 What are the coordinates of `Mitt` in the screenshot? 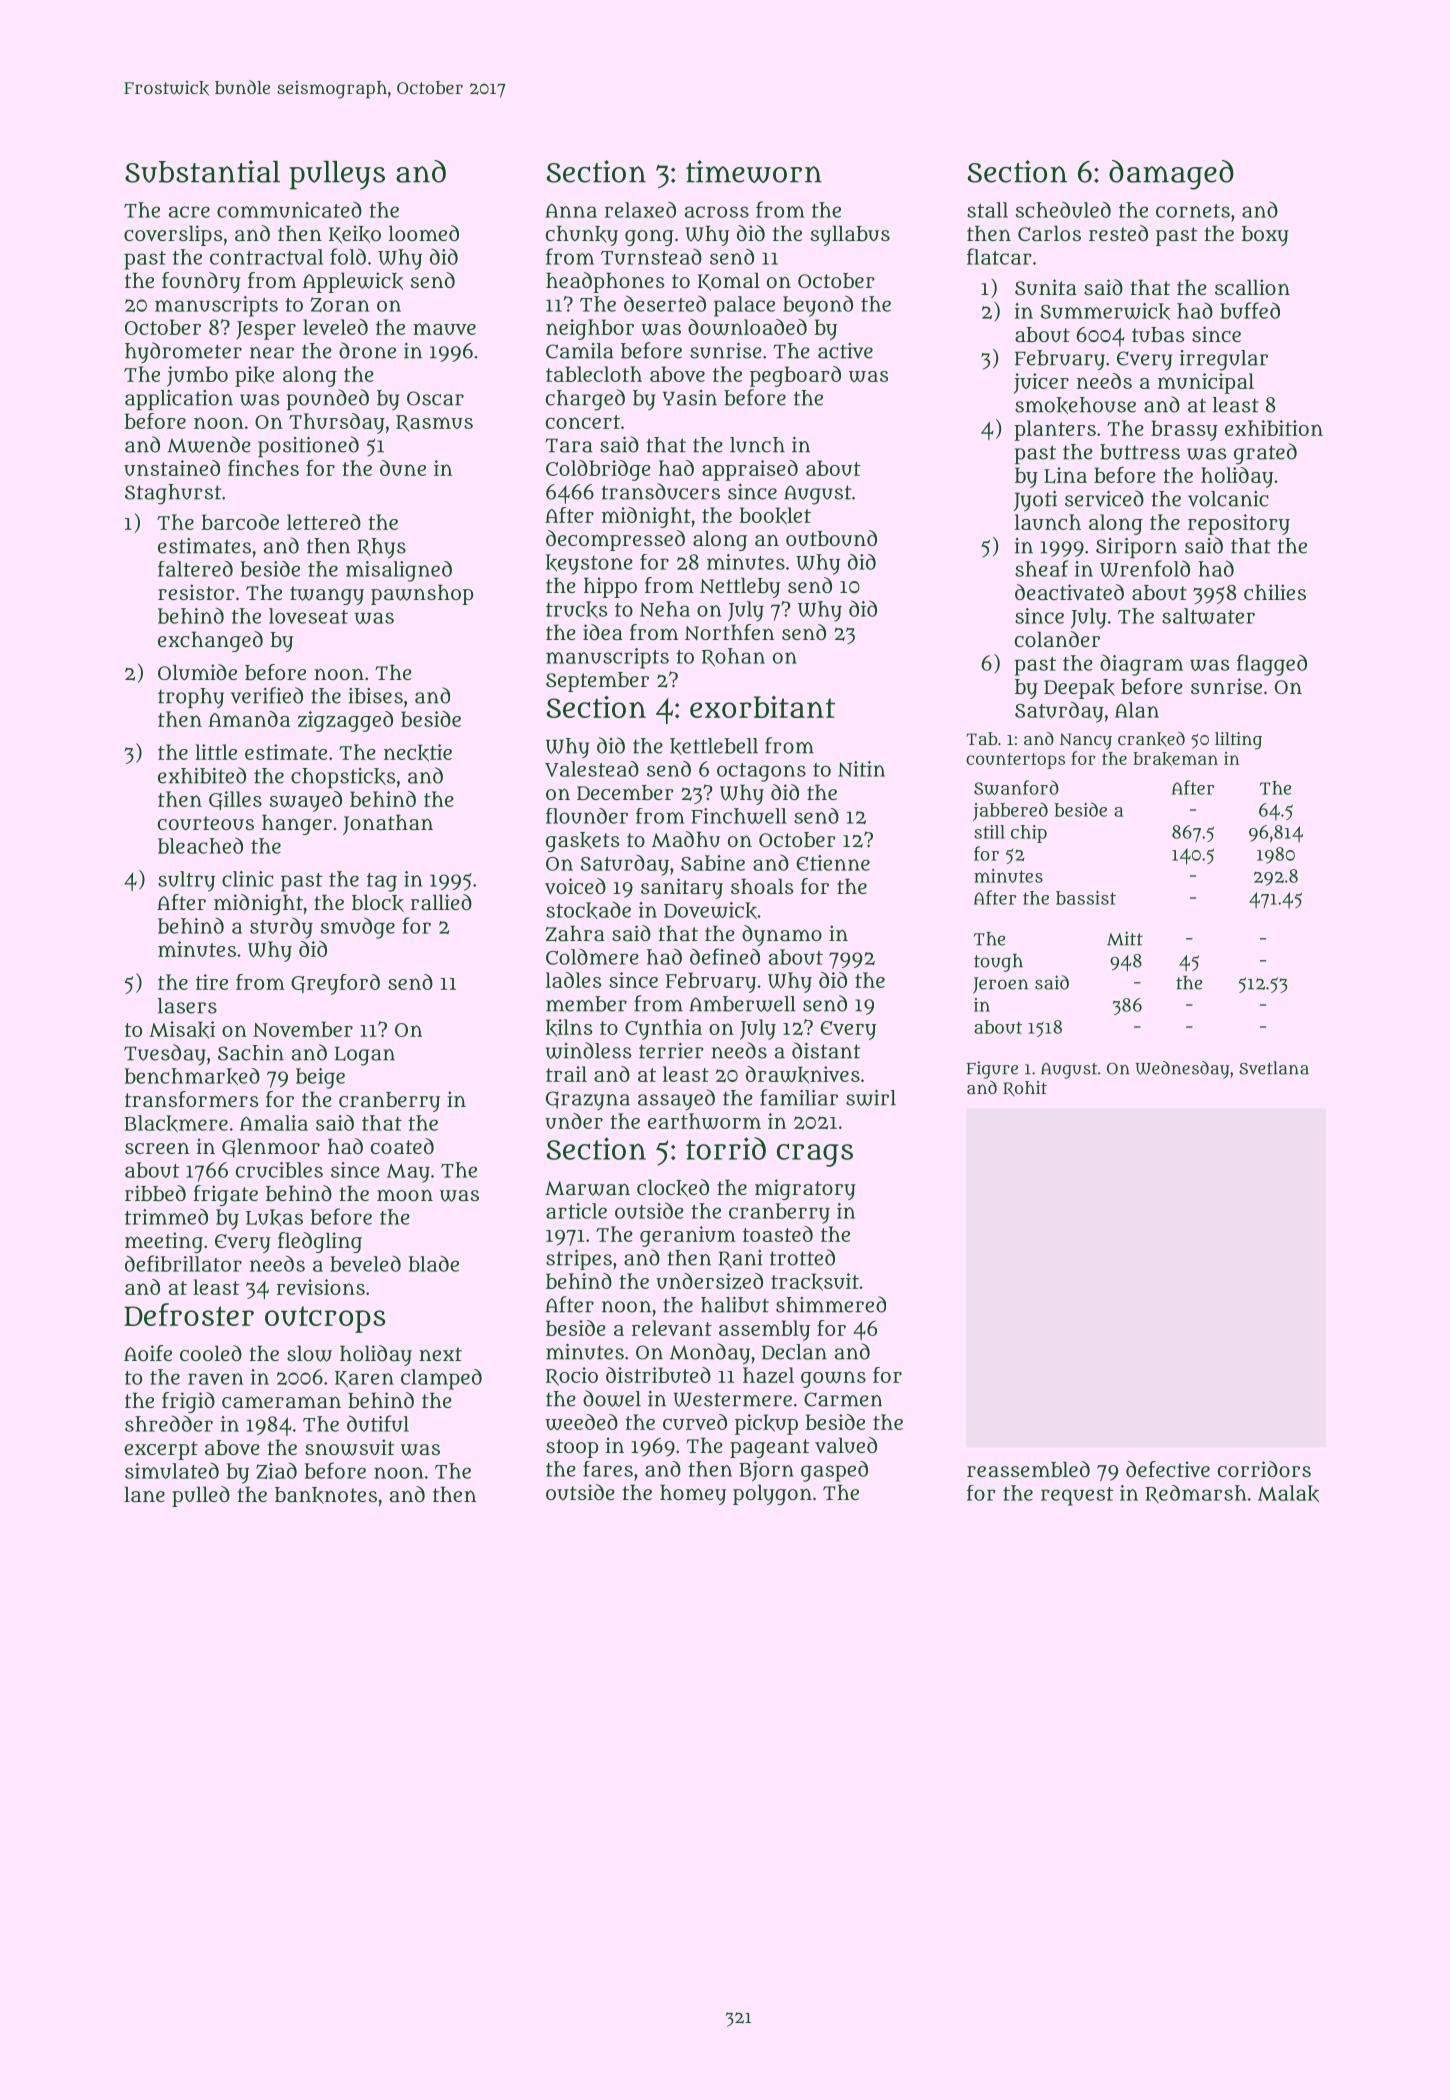 It's located at (1125, 938).
